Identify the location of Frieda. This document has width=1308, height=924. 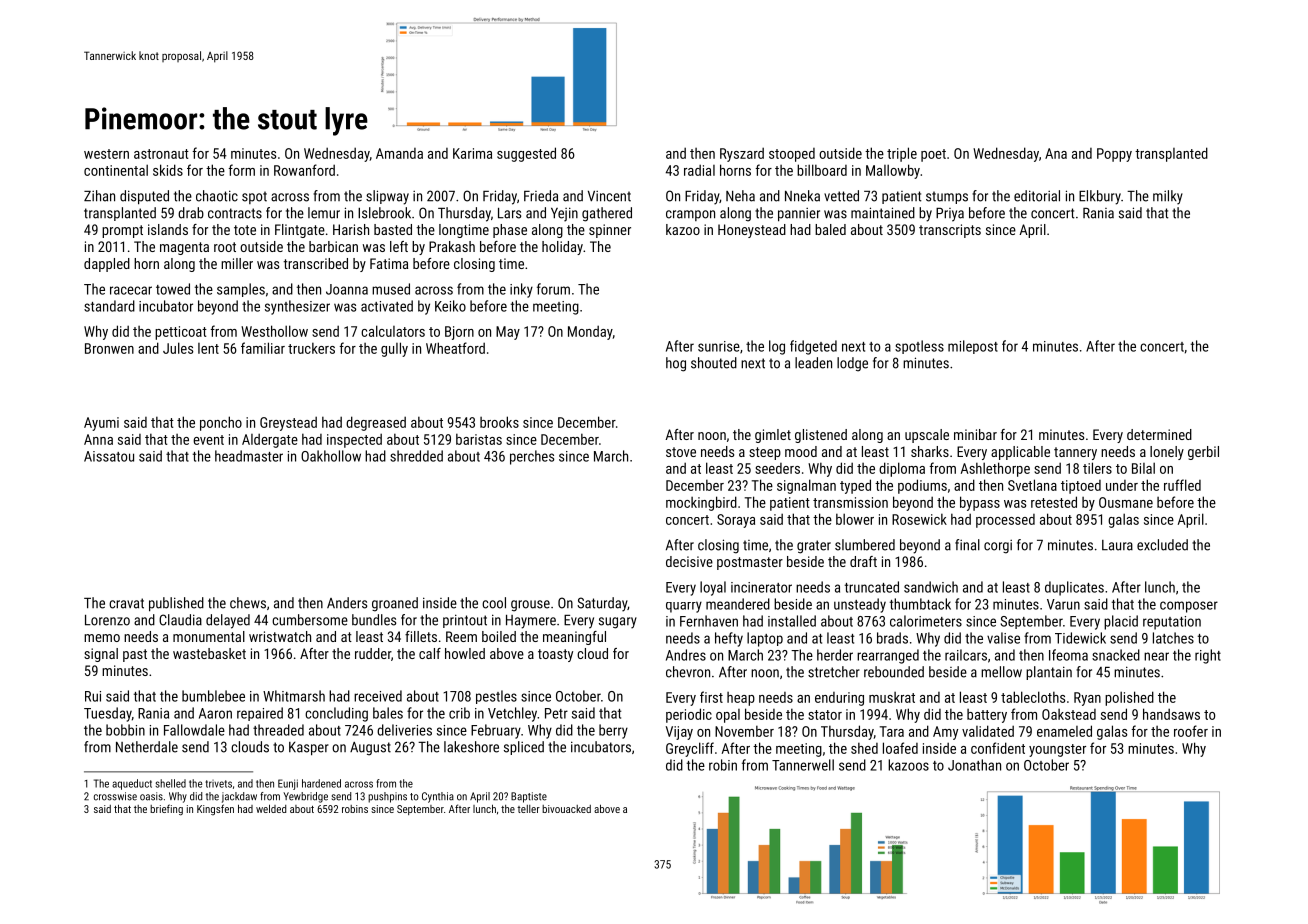
(541, 196).
